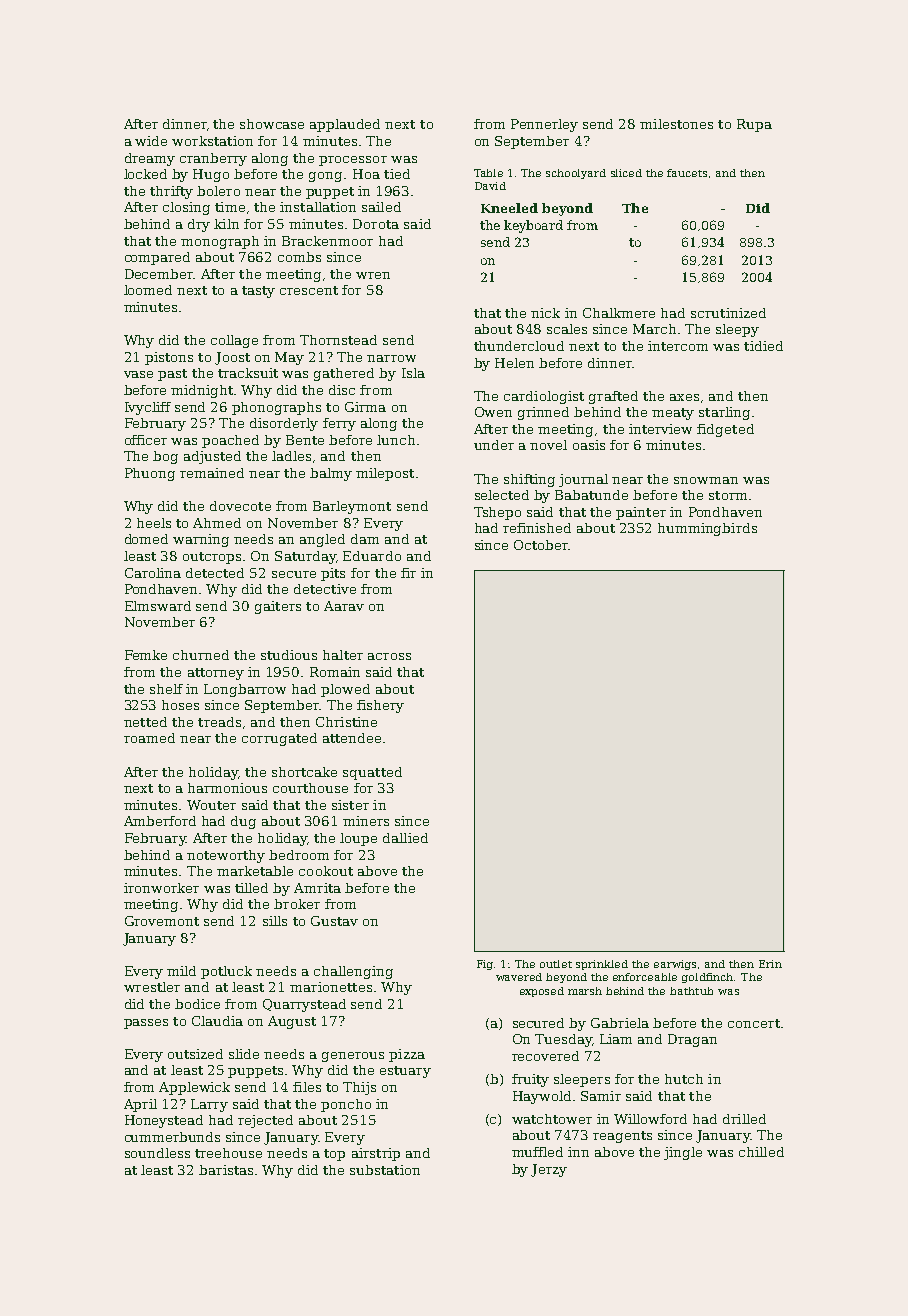  Describe the element at coordinates (305, 440) in the document. I see `Bente` at that location.
